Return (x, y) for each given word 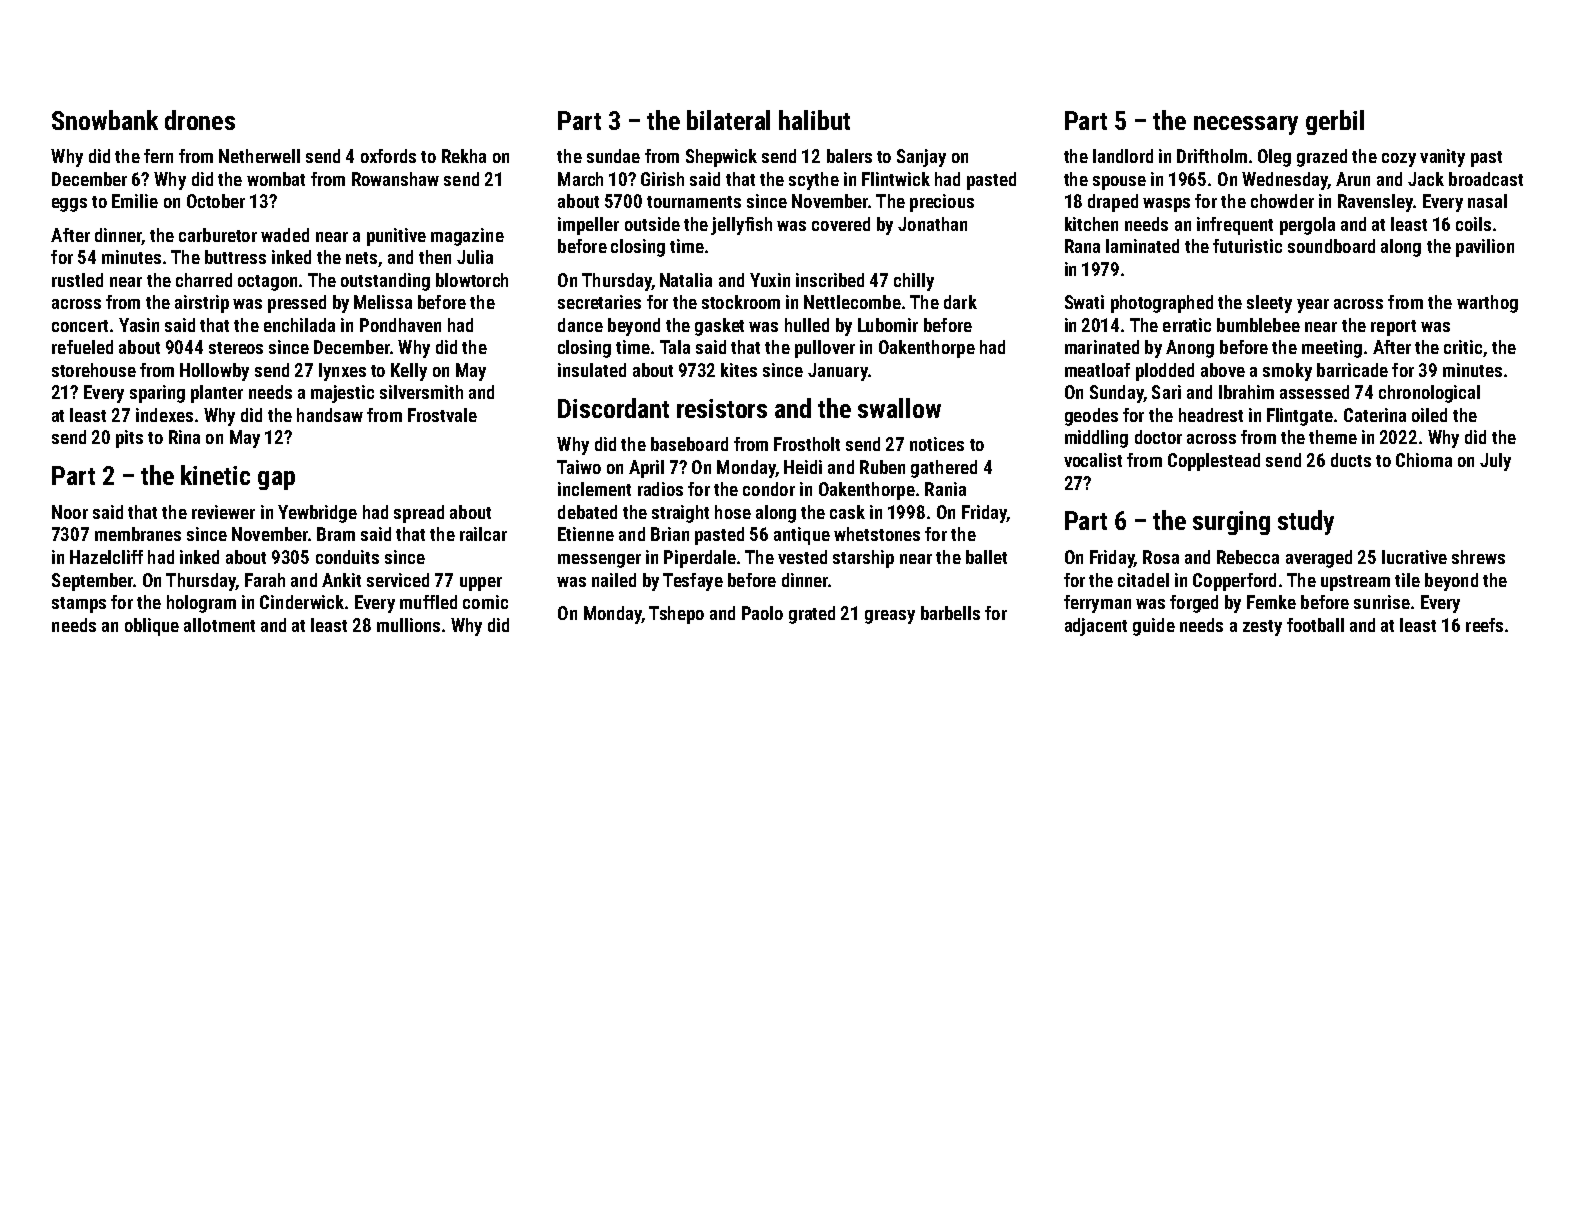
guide (1154, 627)
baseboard (689, 444)
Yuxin (770, 280)
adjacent (1096, 627)
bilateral (728, 120)
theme (1333, 437)
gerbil (1335, 122)
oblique (152, 627)
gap (276, 480)
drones (200, 120)
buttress (235, 257)
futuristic (1247, 246)
